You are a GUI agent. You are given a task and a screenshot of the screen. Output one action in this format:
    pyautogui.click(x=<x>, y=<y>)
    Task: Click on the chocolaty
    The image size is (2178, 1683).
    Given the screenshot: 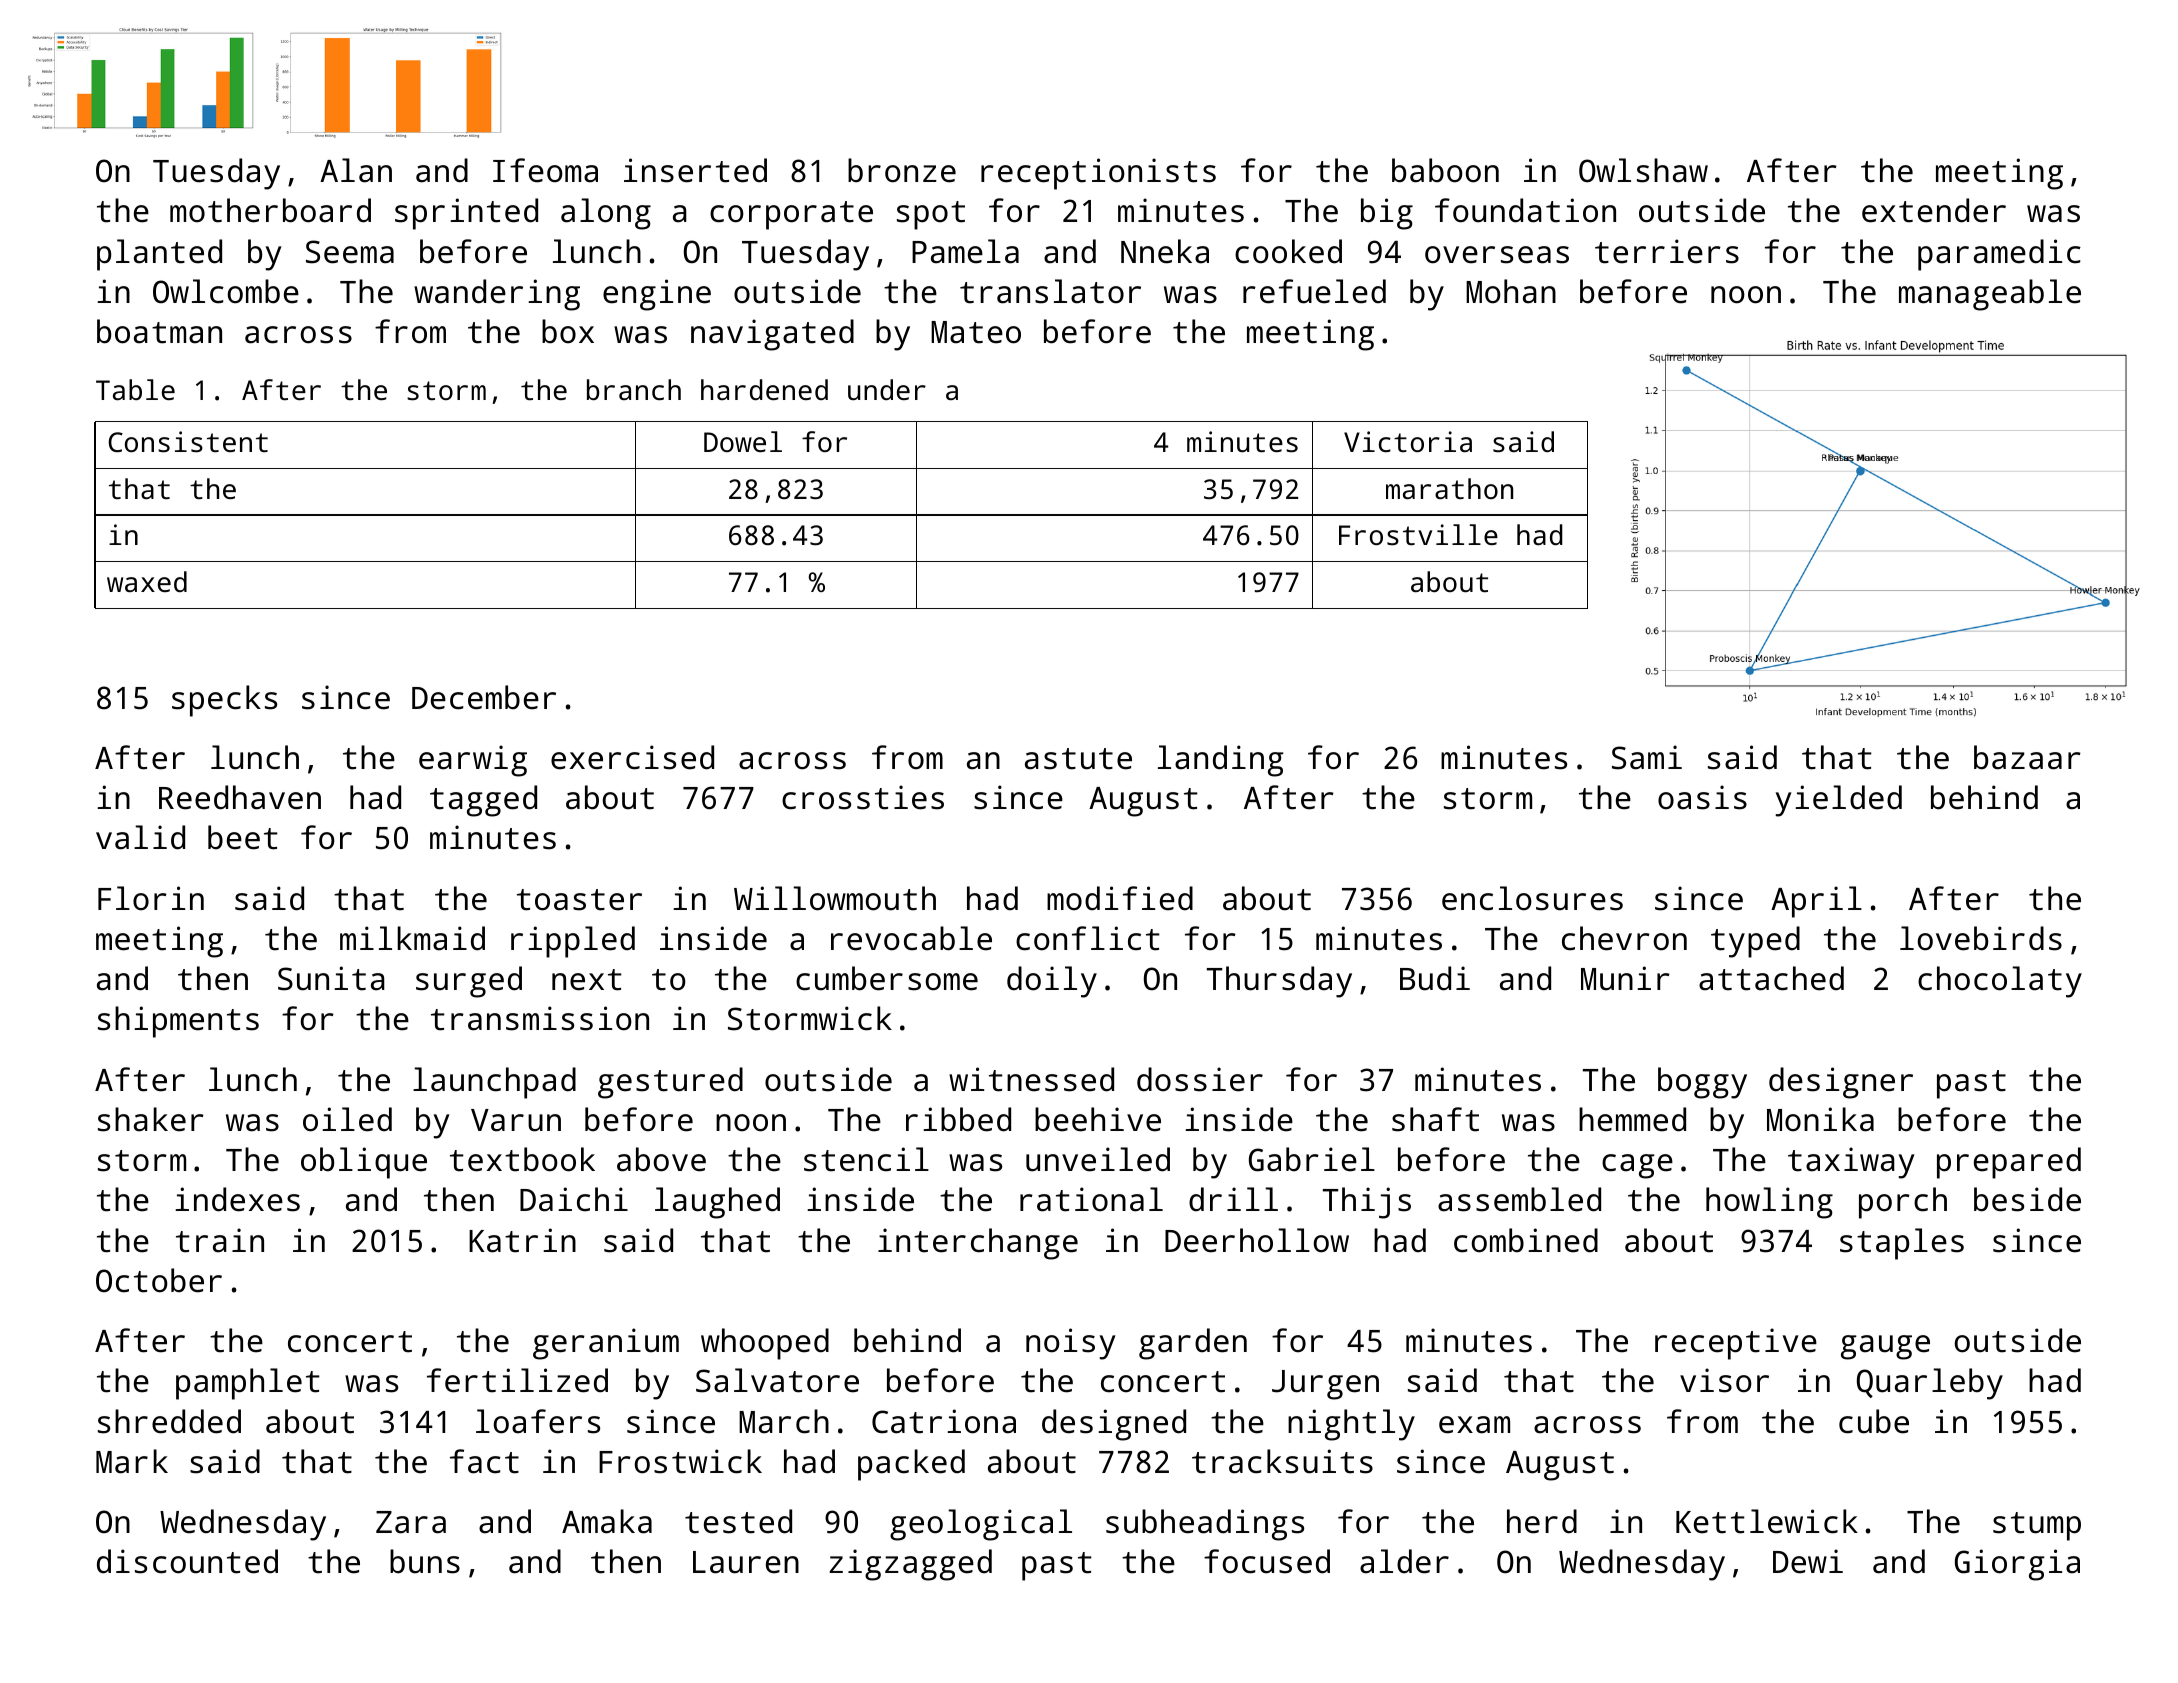 What is the action you would take?
    pyautogui.click(x=2000, y=982)
